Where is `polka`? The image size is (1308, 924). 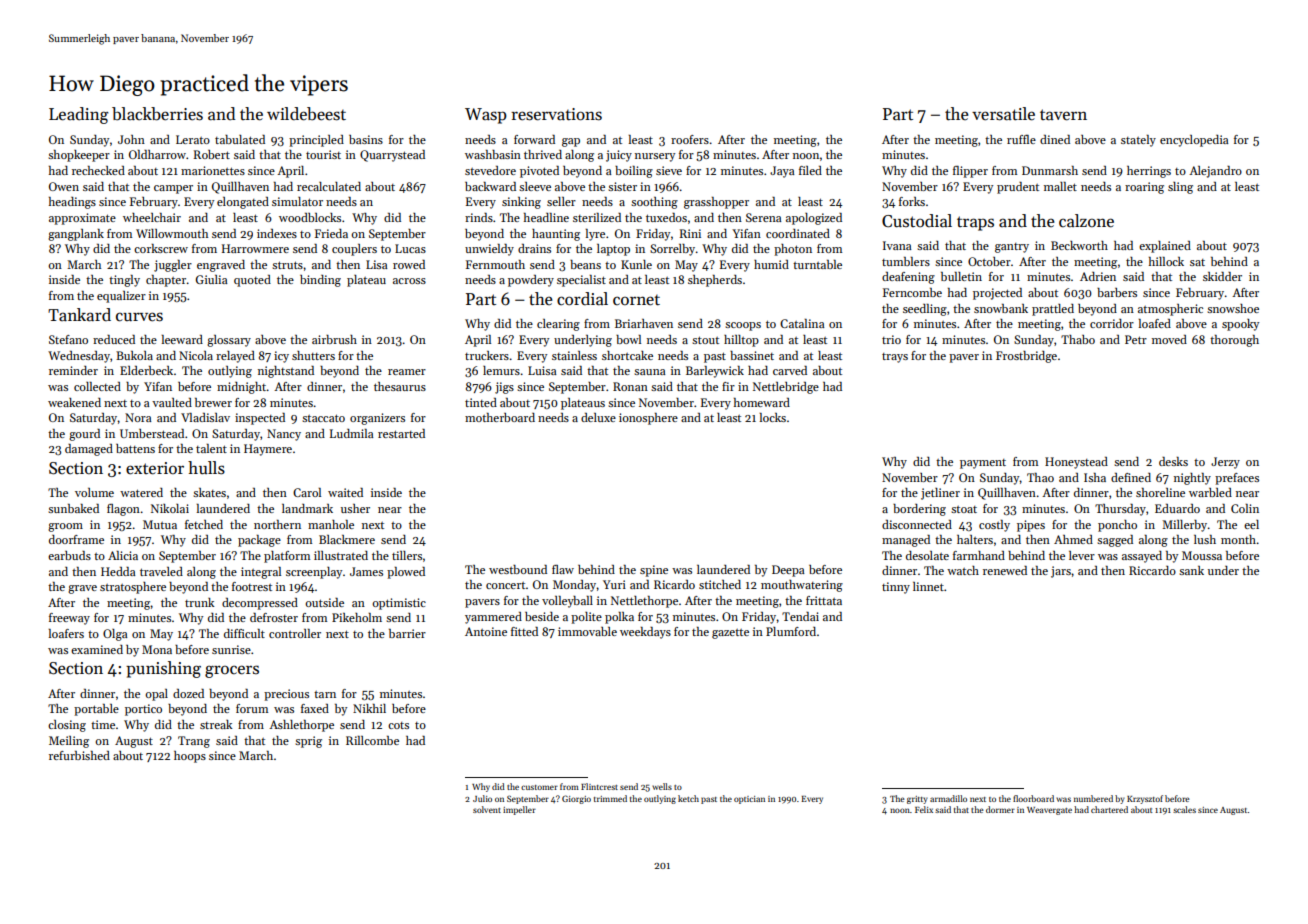
polka is located at coordinates (619, 618).
